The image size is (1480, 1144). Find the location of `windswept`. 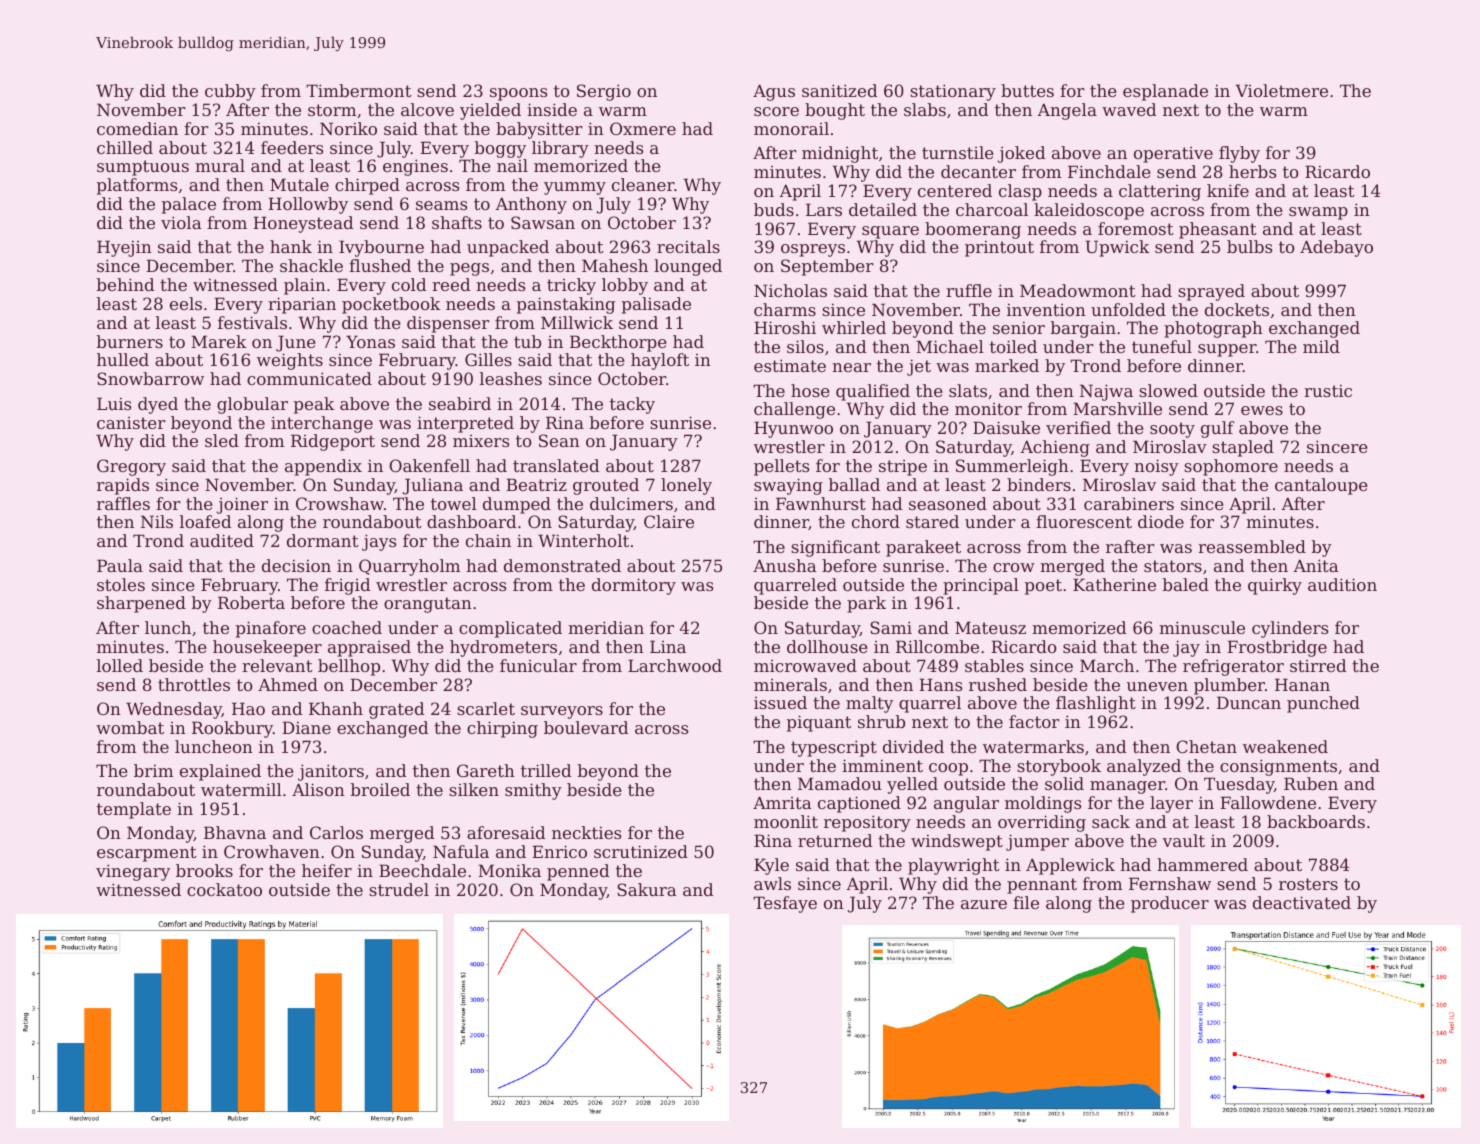

windswept is located at coordinates (957, 842).
